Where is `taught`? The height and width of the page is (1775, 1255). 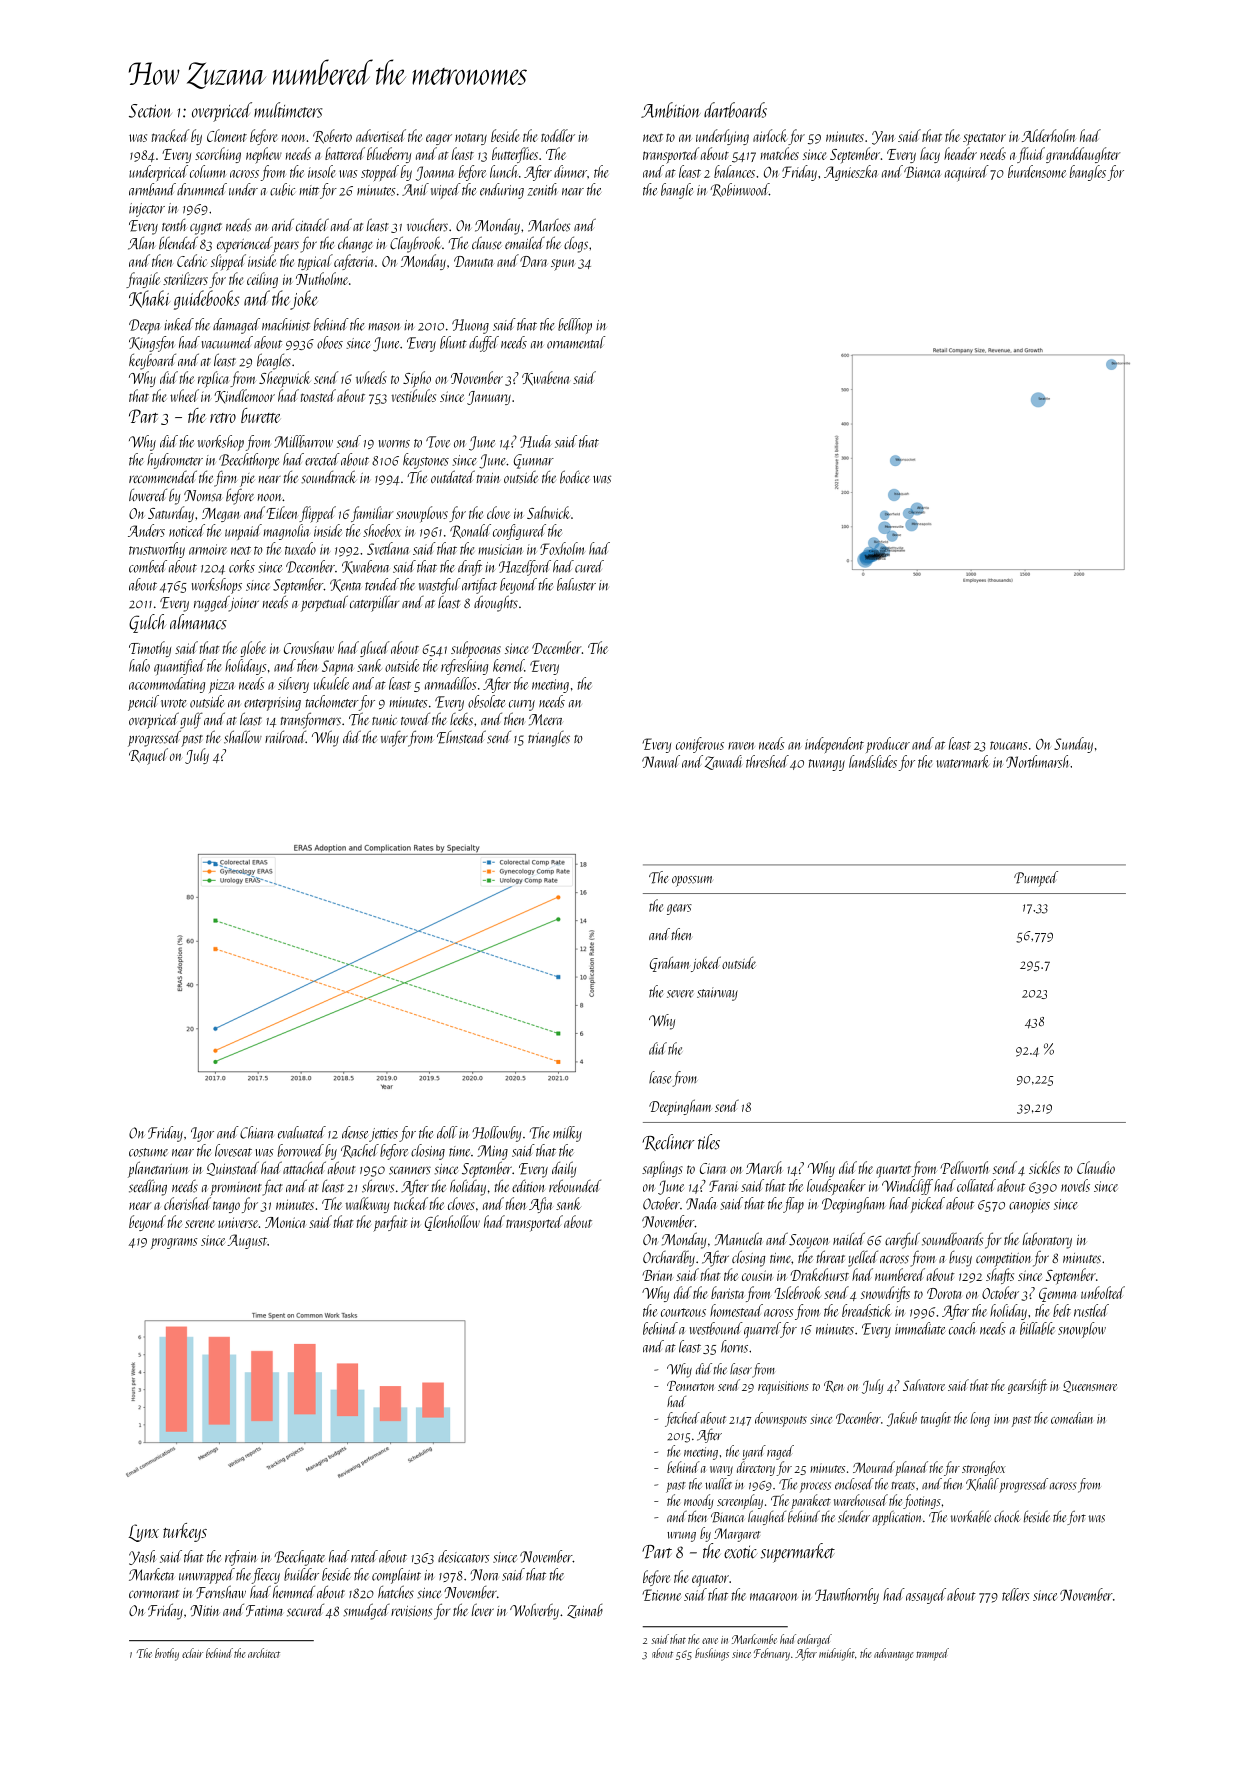
taught is located at coordinates (936, 1419).
